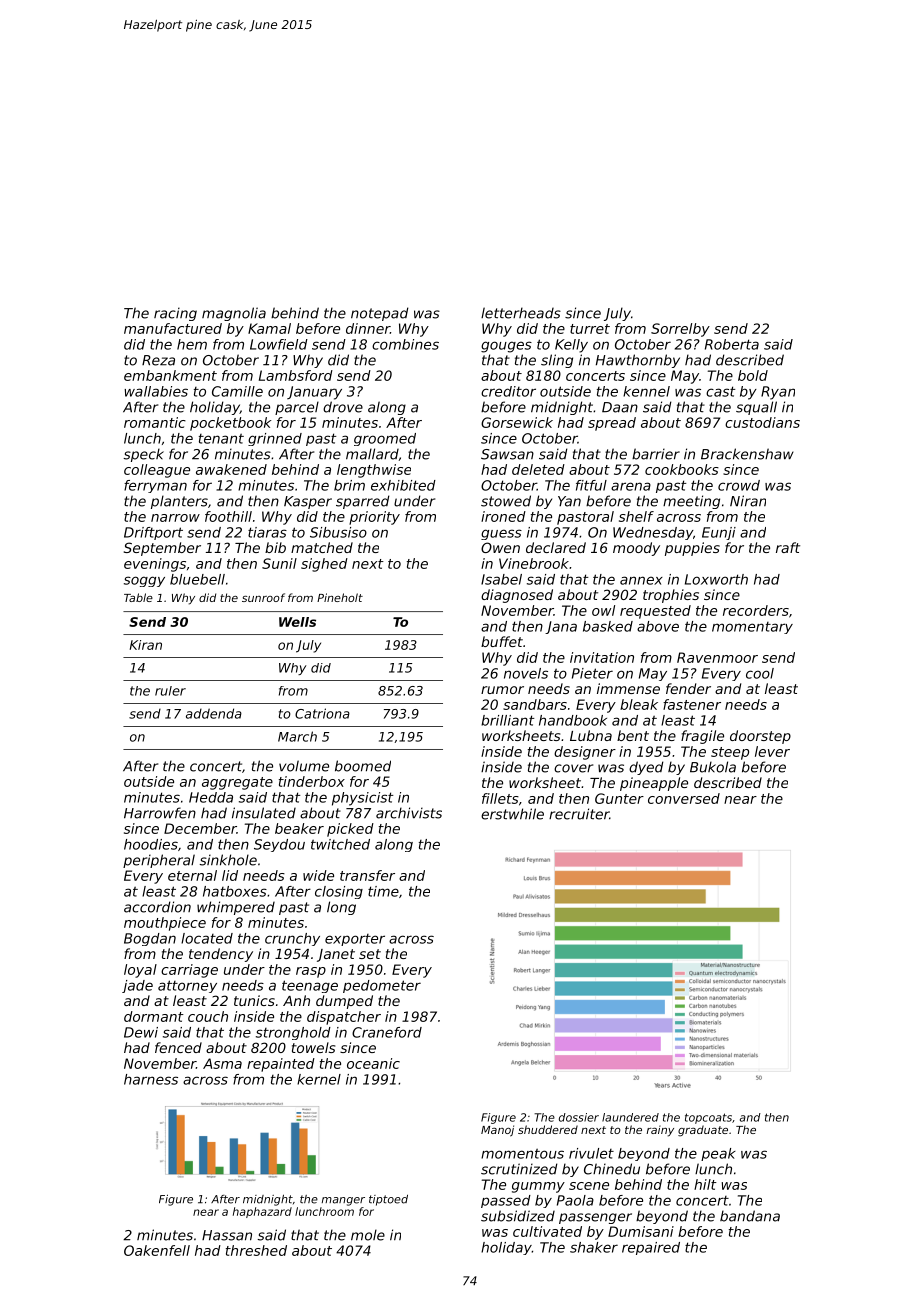 Image resolution: width=924 pixels, height=1308 pixels. What do you see at coordinates (750, 1216) in the screenshot?
I see `bandana` at bounding box center [750, 1216].
